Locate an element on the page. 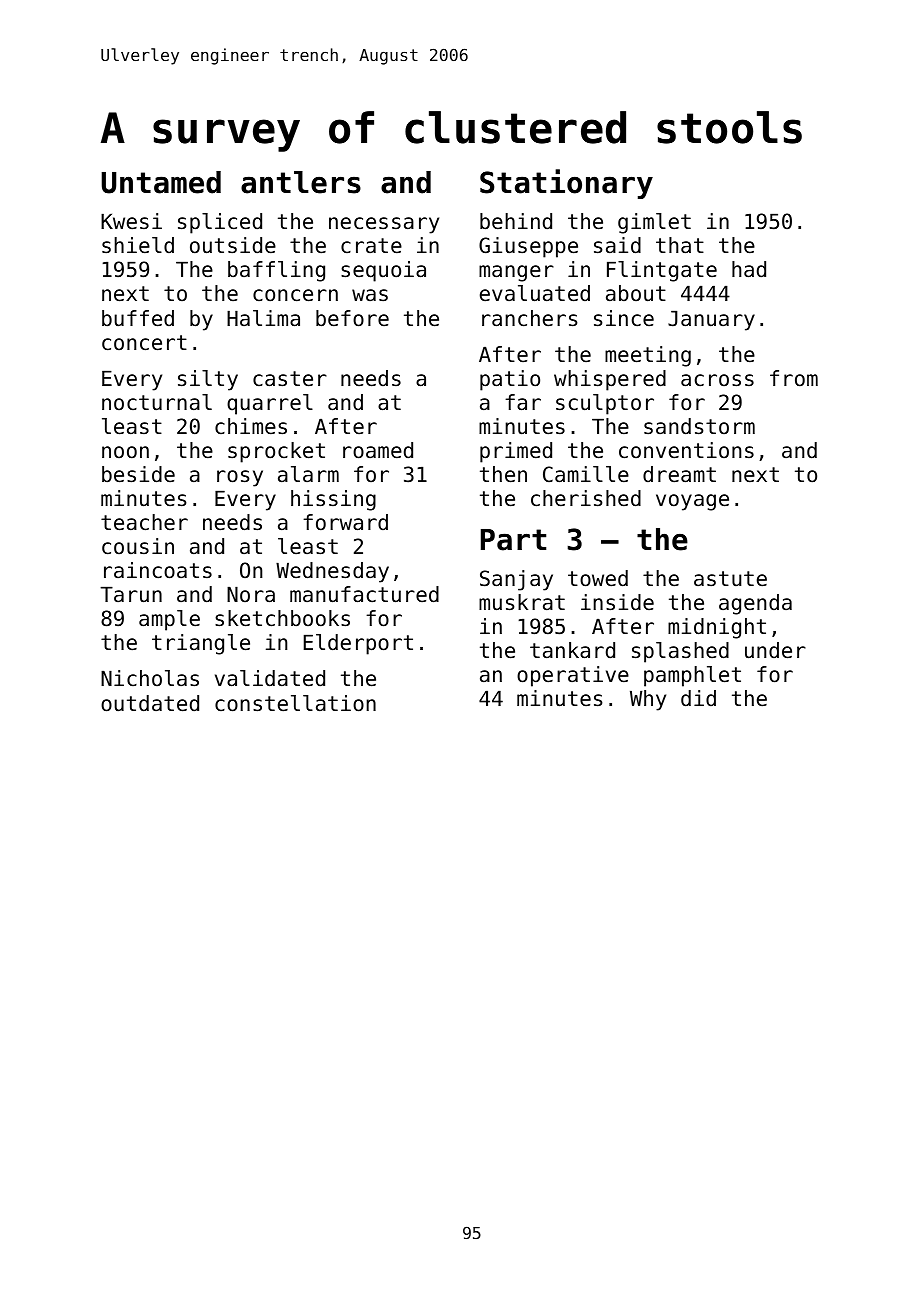 The width and height of the image is (924, 1311). Elderport is located at coordinates (358, 644).
